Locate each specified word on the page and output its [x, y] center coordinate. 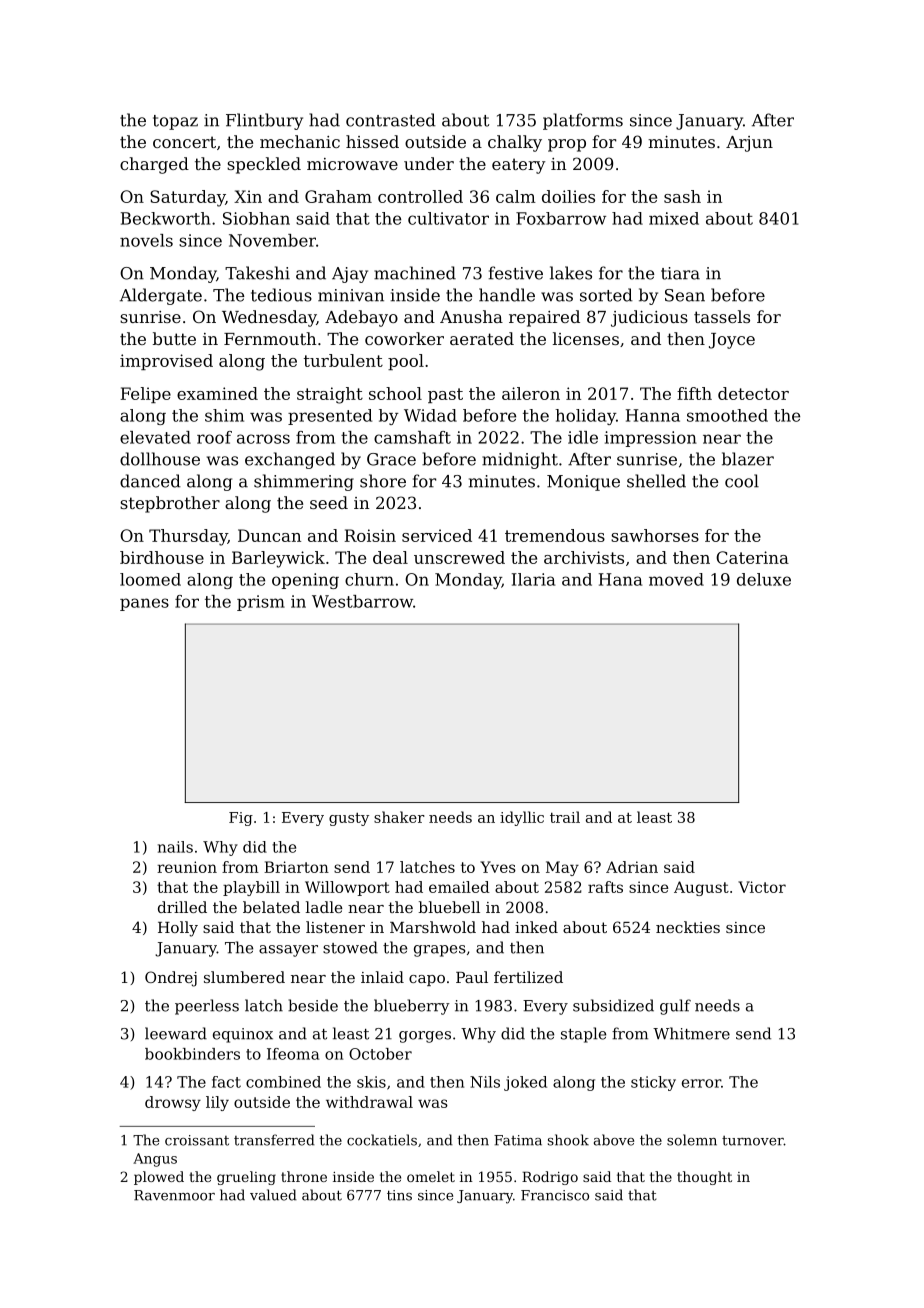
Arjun [749, 144]
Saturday [187, 198]
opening [305, 581]
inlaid [382, 977]
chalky [515, 143]
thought [704, 1178]
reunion [187, 867]
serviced [437, 535]
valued [273, 1195]
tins [399, 1195]
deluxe [764, 579]
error [701, 1083]
